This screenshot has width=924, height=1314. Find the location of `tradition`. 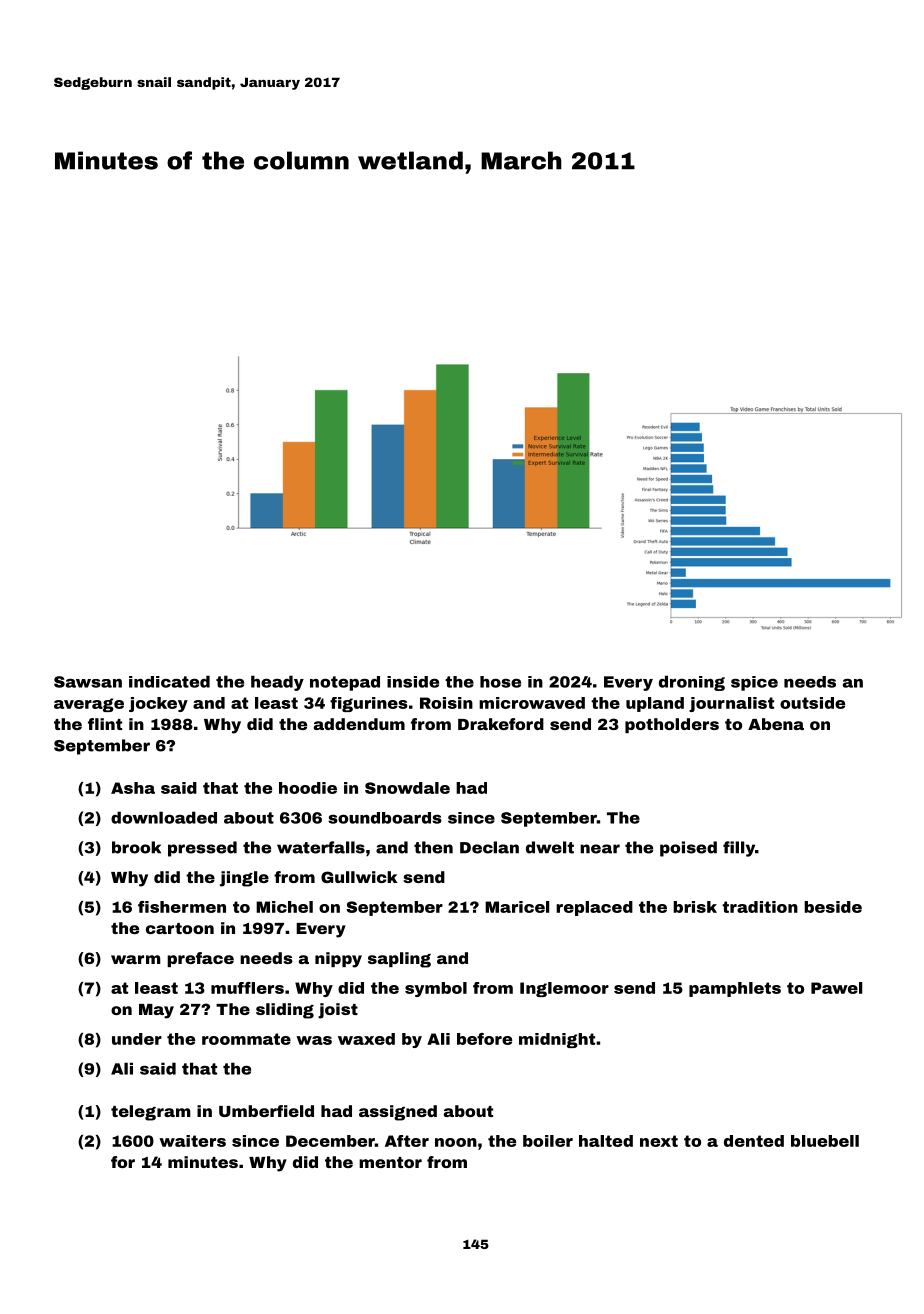

tradition is located at coordinates (760, 907).
